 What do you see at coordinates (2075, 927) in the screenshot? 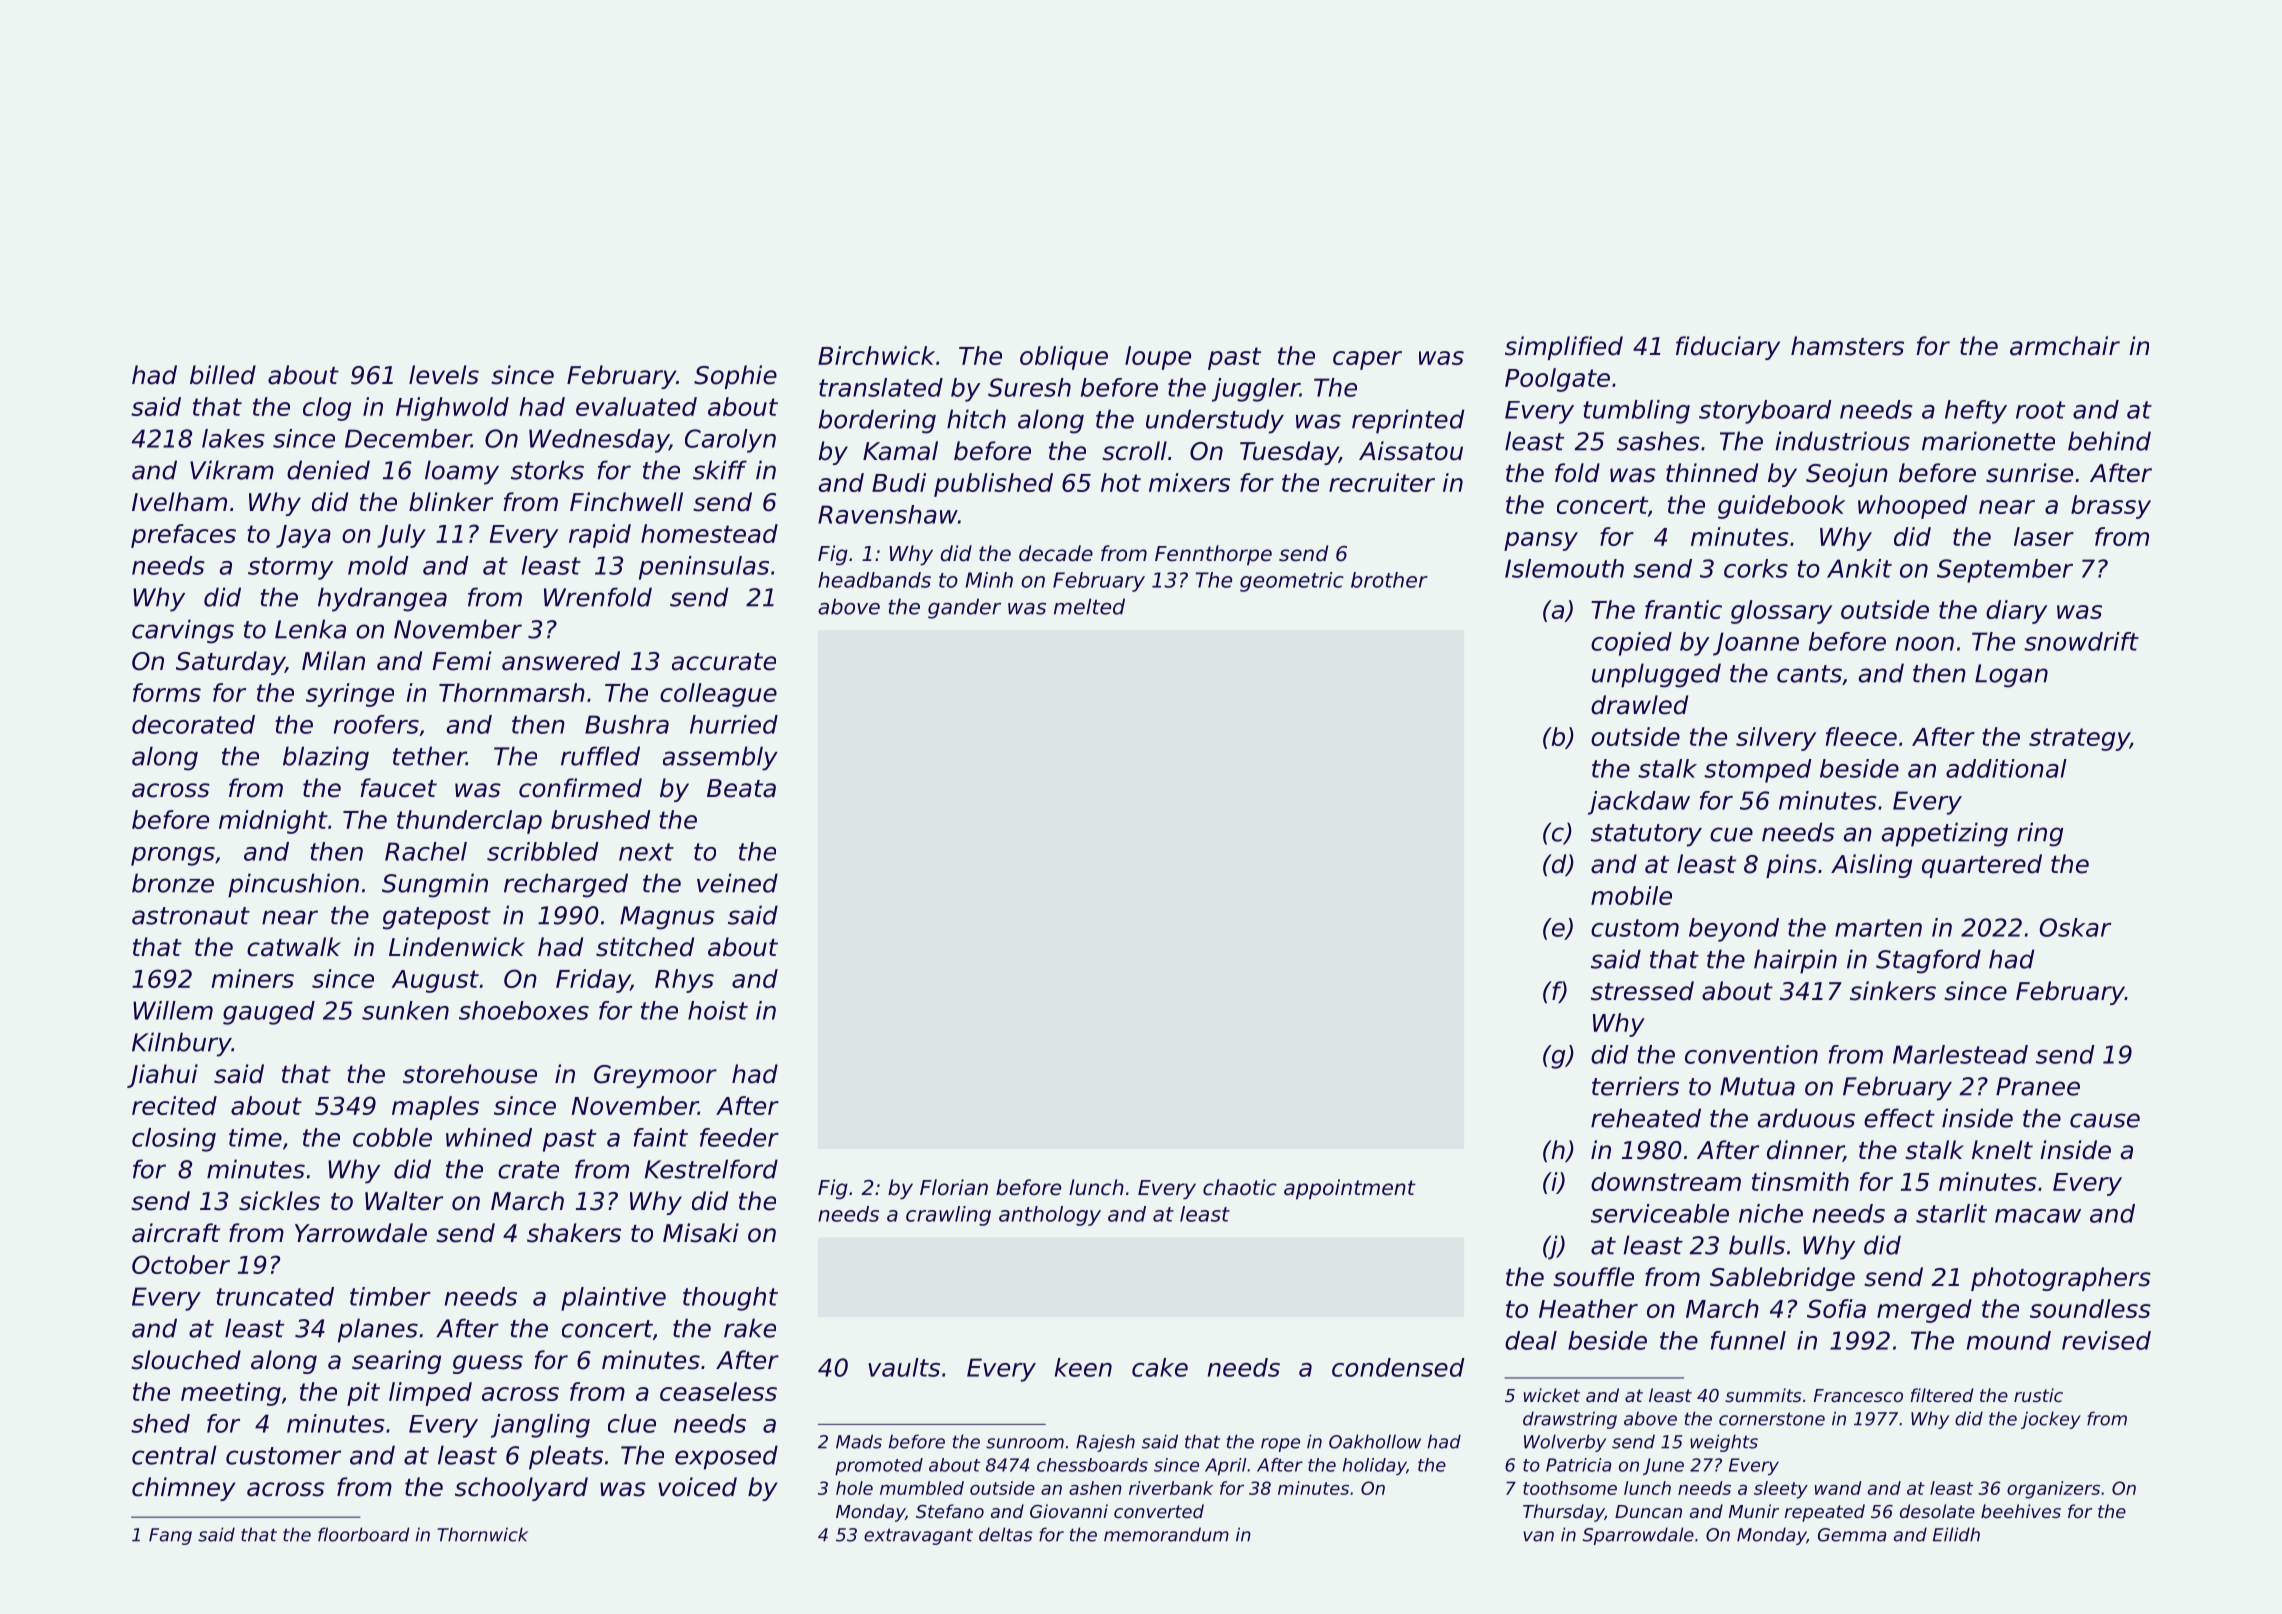
I see `Oskar` at bounding box center [2075, 927].
